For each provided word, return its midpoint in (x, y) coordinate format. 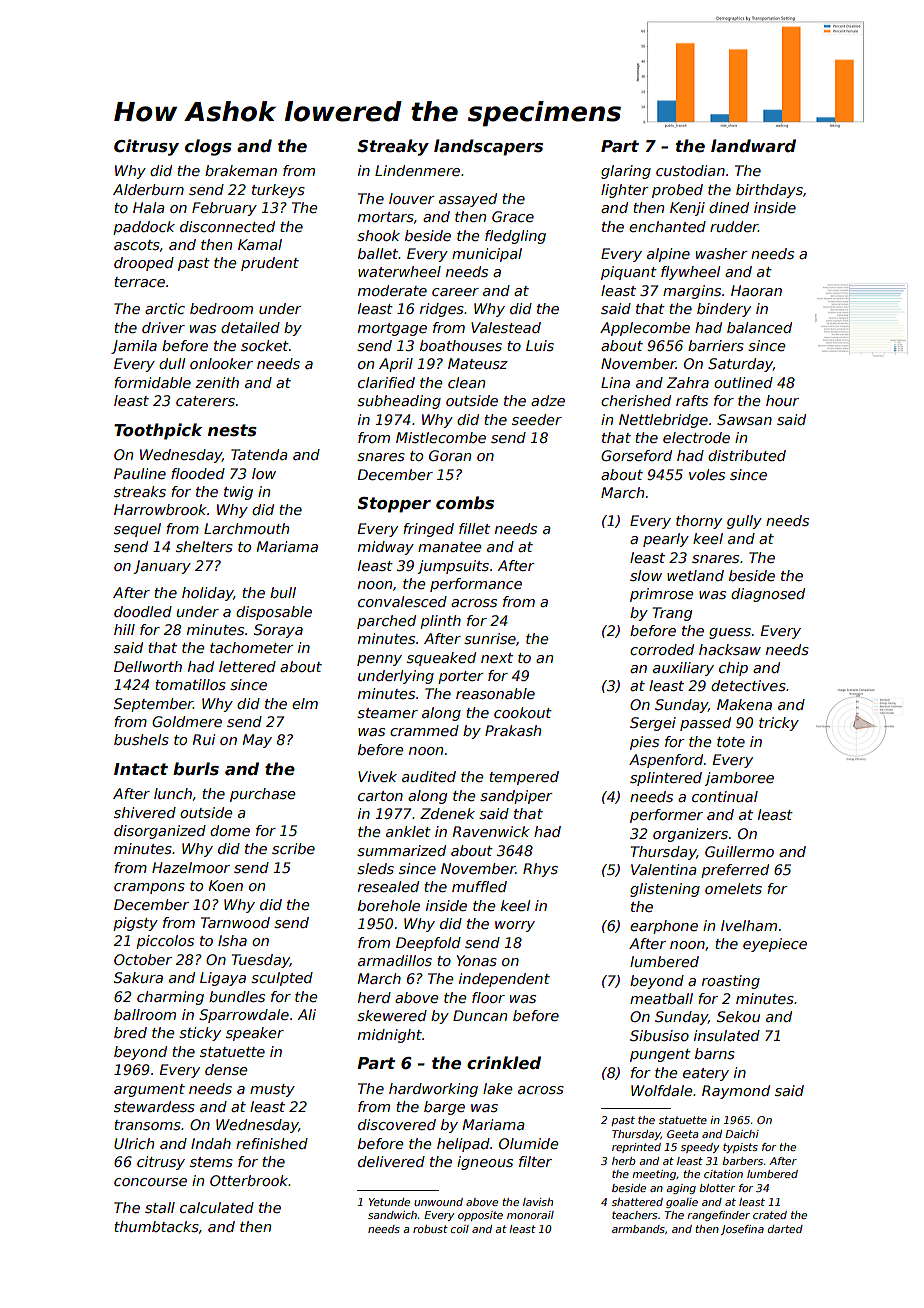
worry (515, 926)
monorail (530, 1215)
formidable (152, 382)
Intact (141, 769)
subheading (399, 402)
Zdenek (447, 813)
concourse (150, 1182)
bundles (237, 996)
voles (707, 474)
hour (782, 400)
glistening (665, 890)
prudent (270, 264)
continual (725, 796)
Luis (540, 345)
